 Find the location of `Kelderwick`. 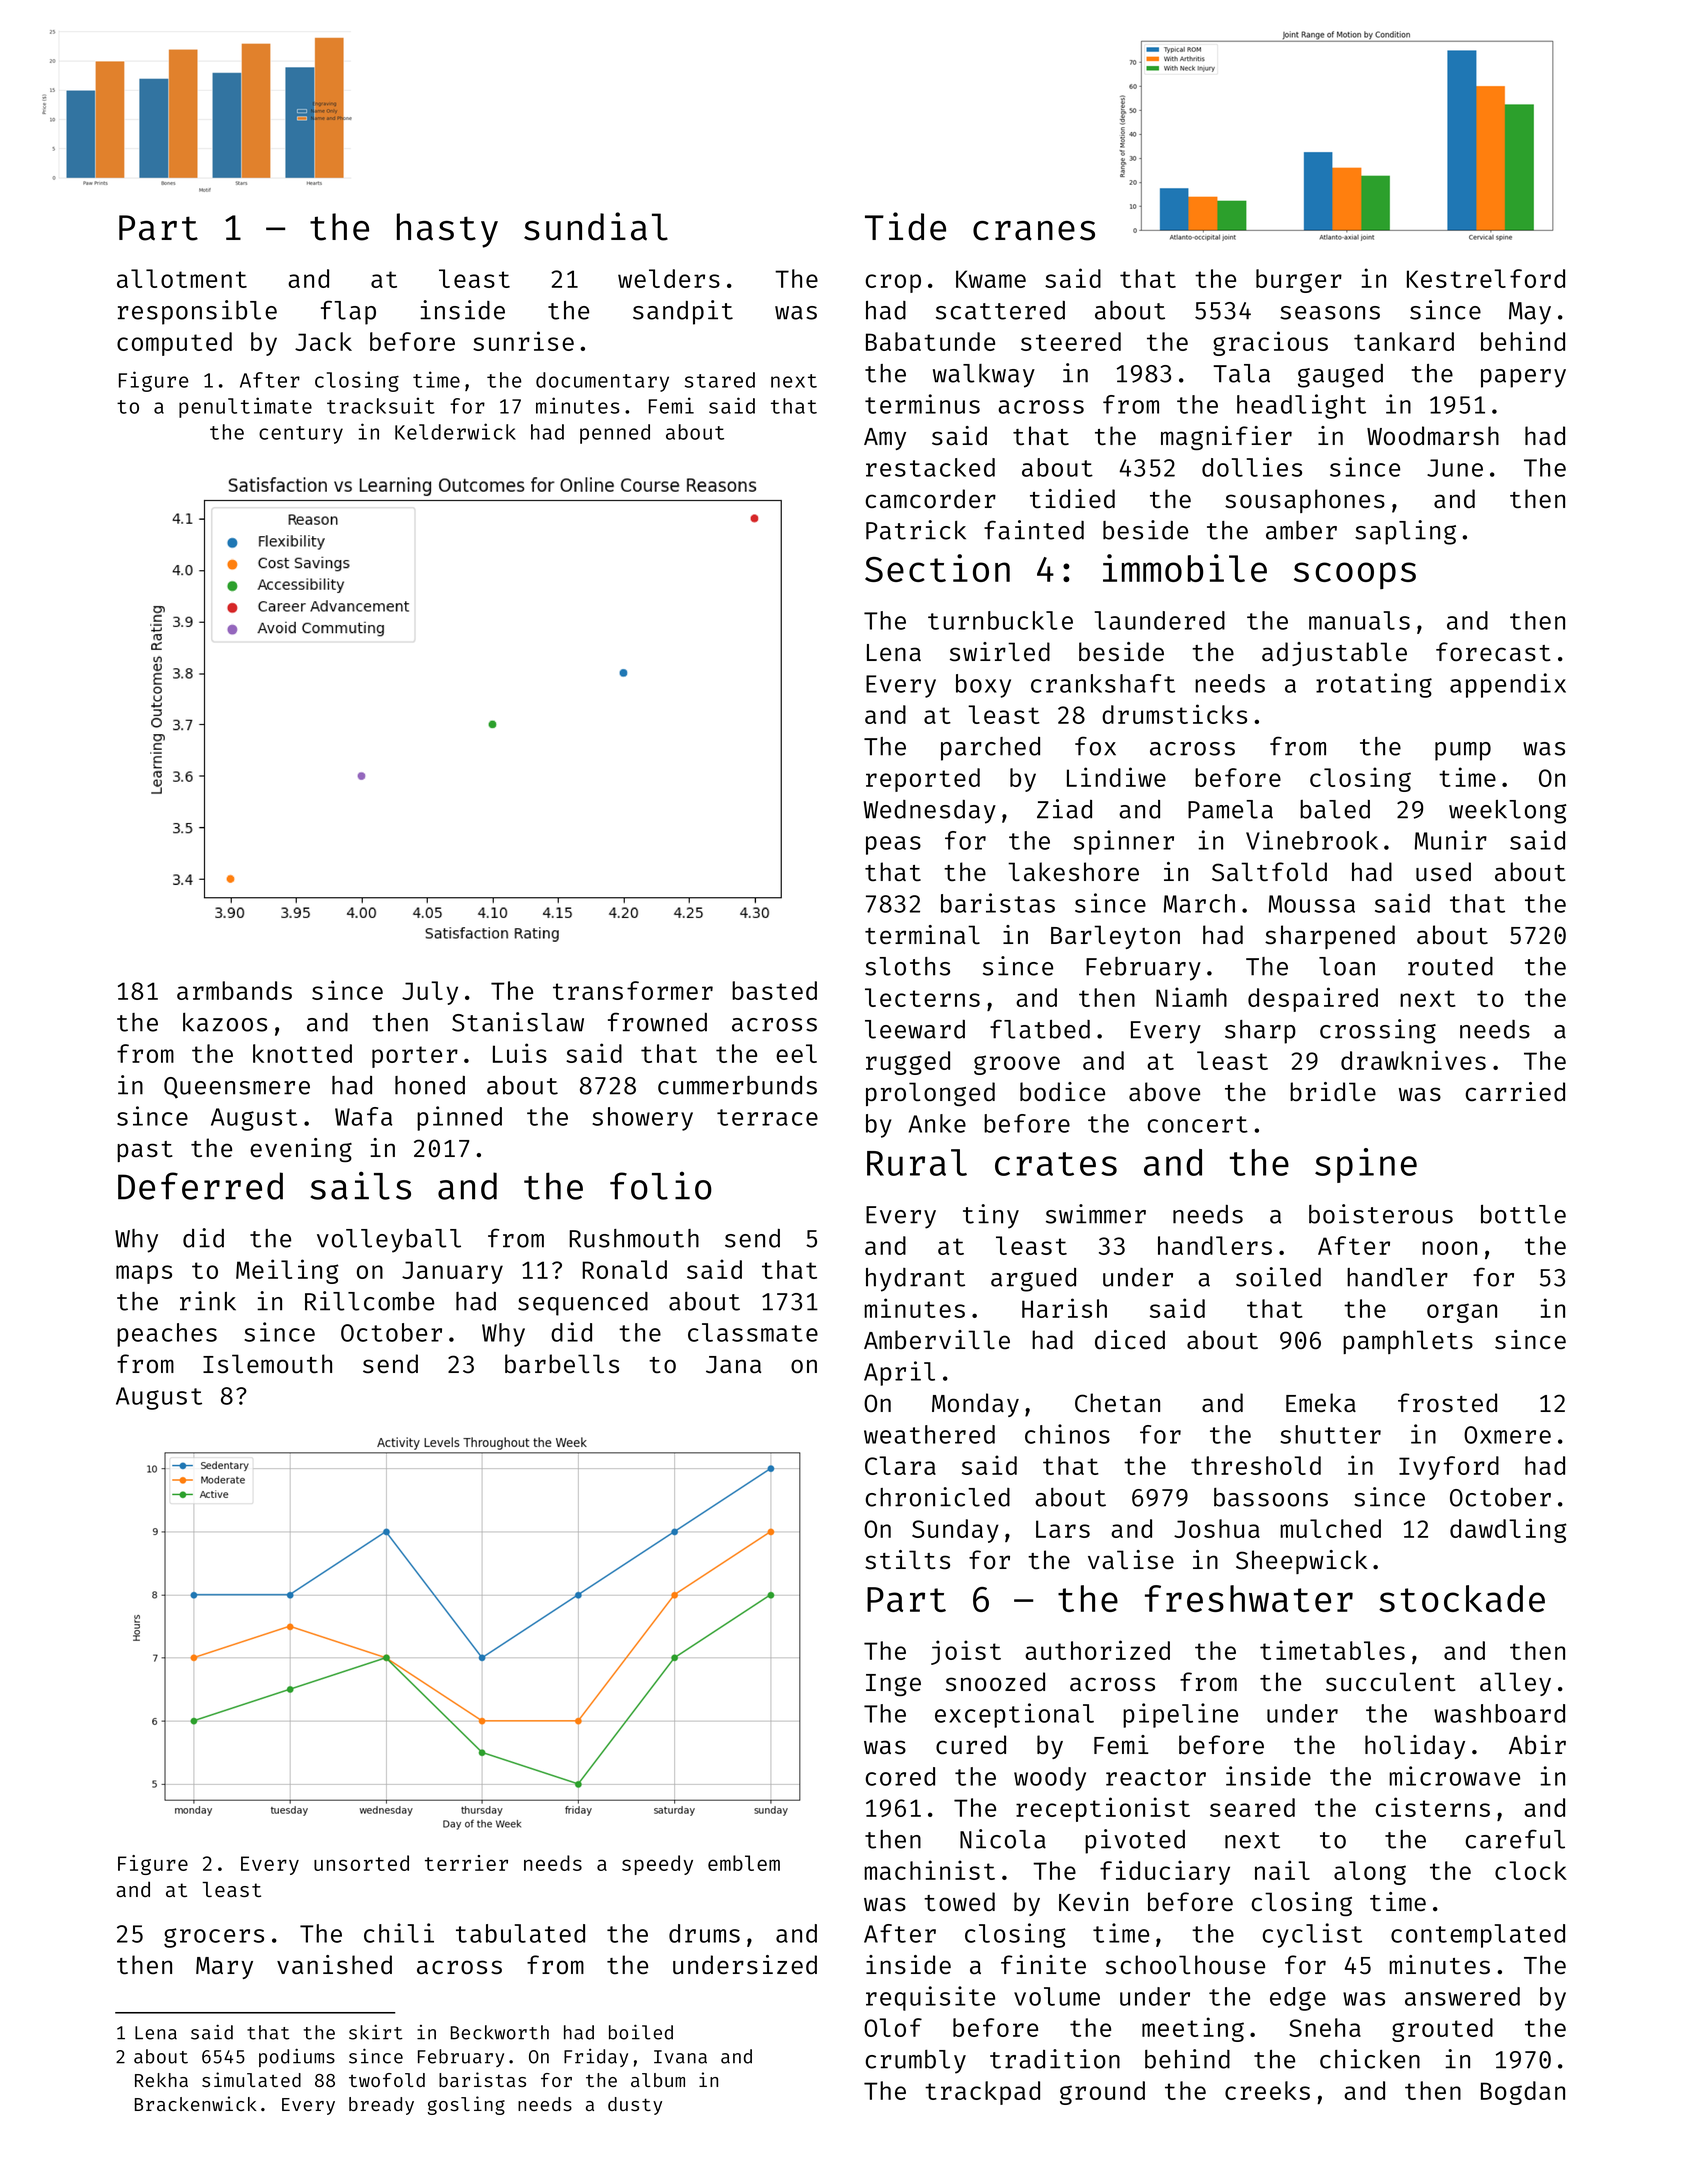

Kelderwick is located at coordinates (455, 431).
